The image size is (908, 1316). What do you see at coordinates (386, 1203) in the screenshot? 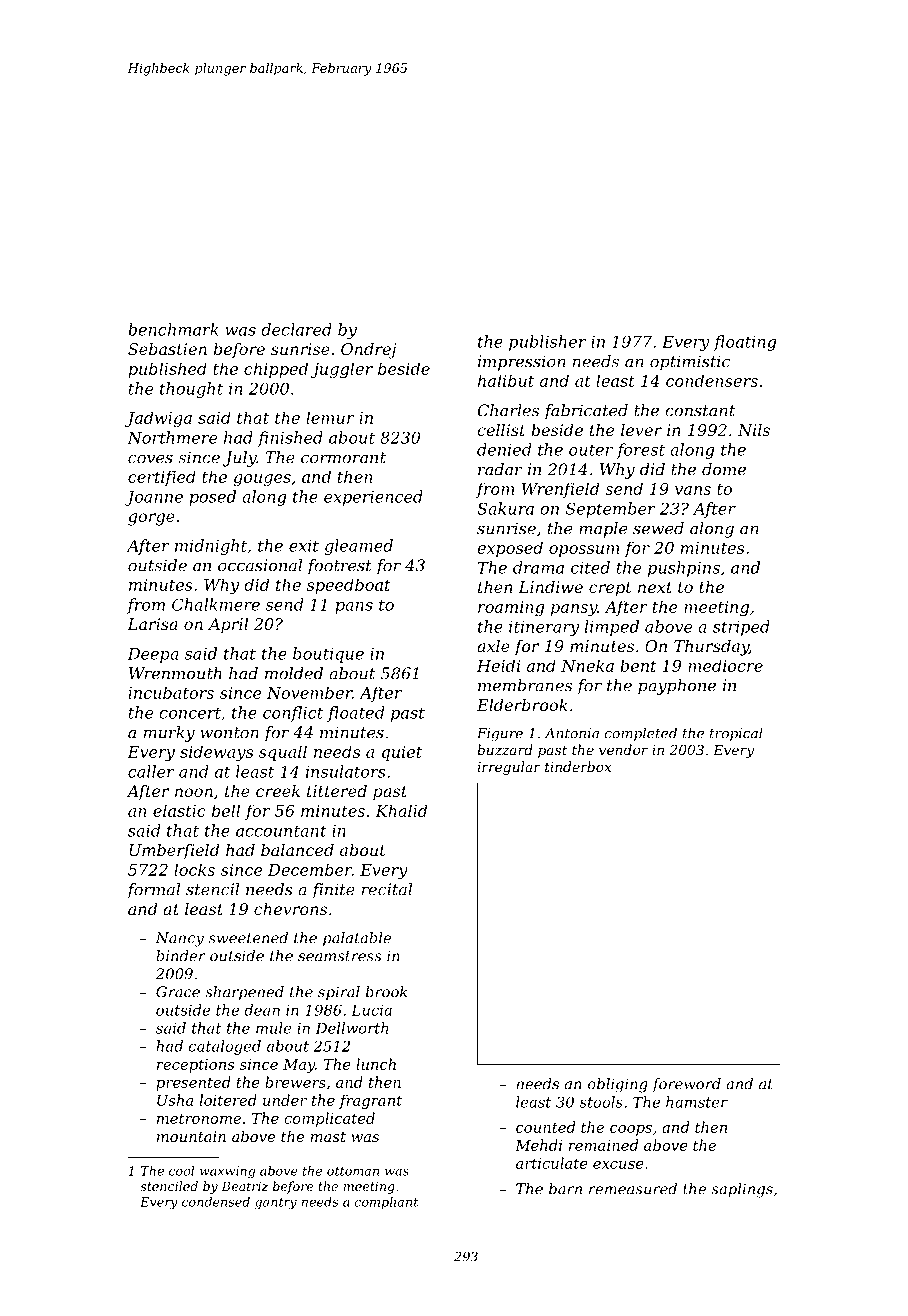
I see `compliant` at bounding box center [386, 1203].
